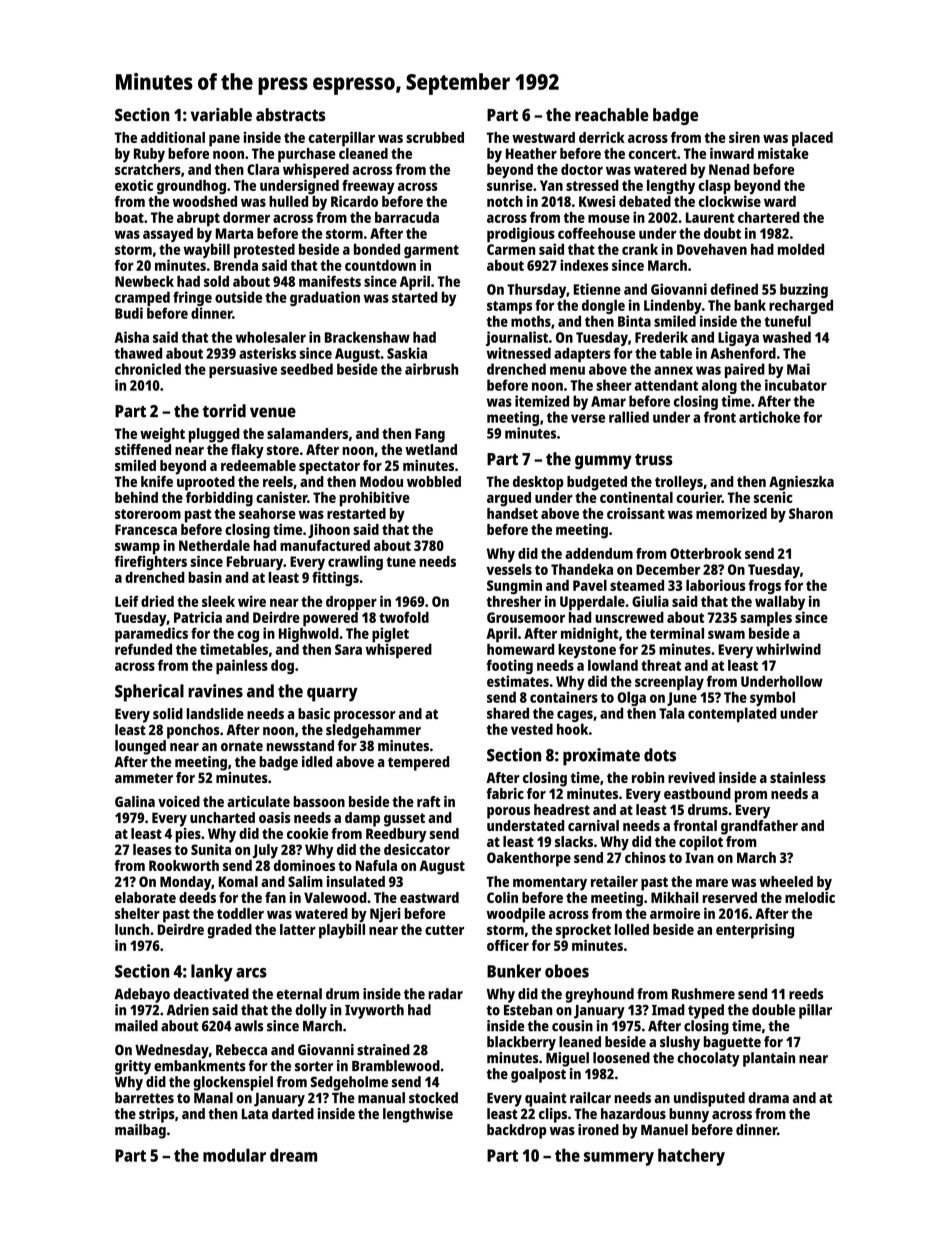 This screenshot has width=952, height=1233. What do you see at coordinates (590, 634) in the screenshot?
I see `midnight` at bounding box center [590, 634].
